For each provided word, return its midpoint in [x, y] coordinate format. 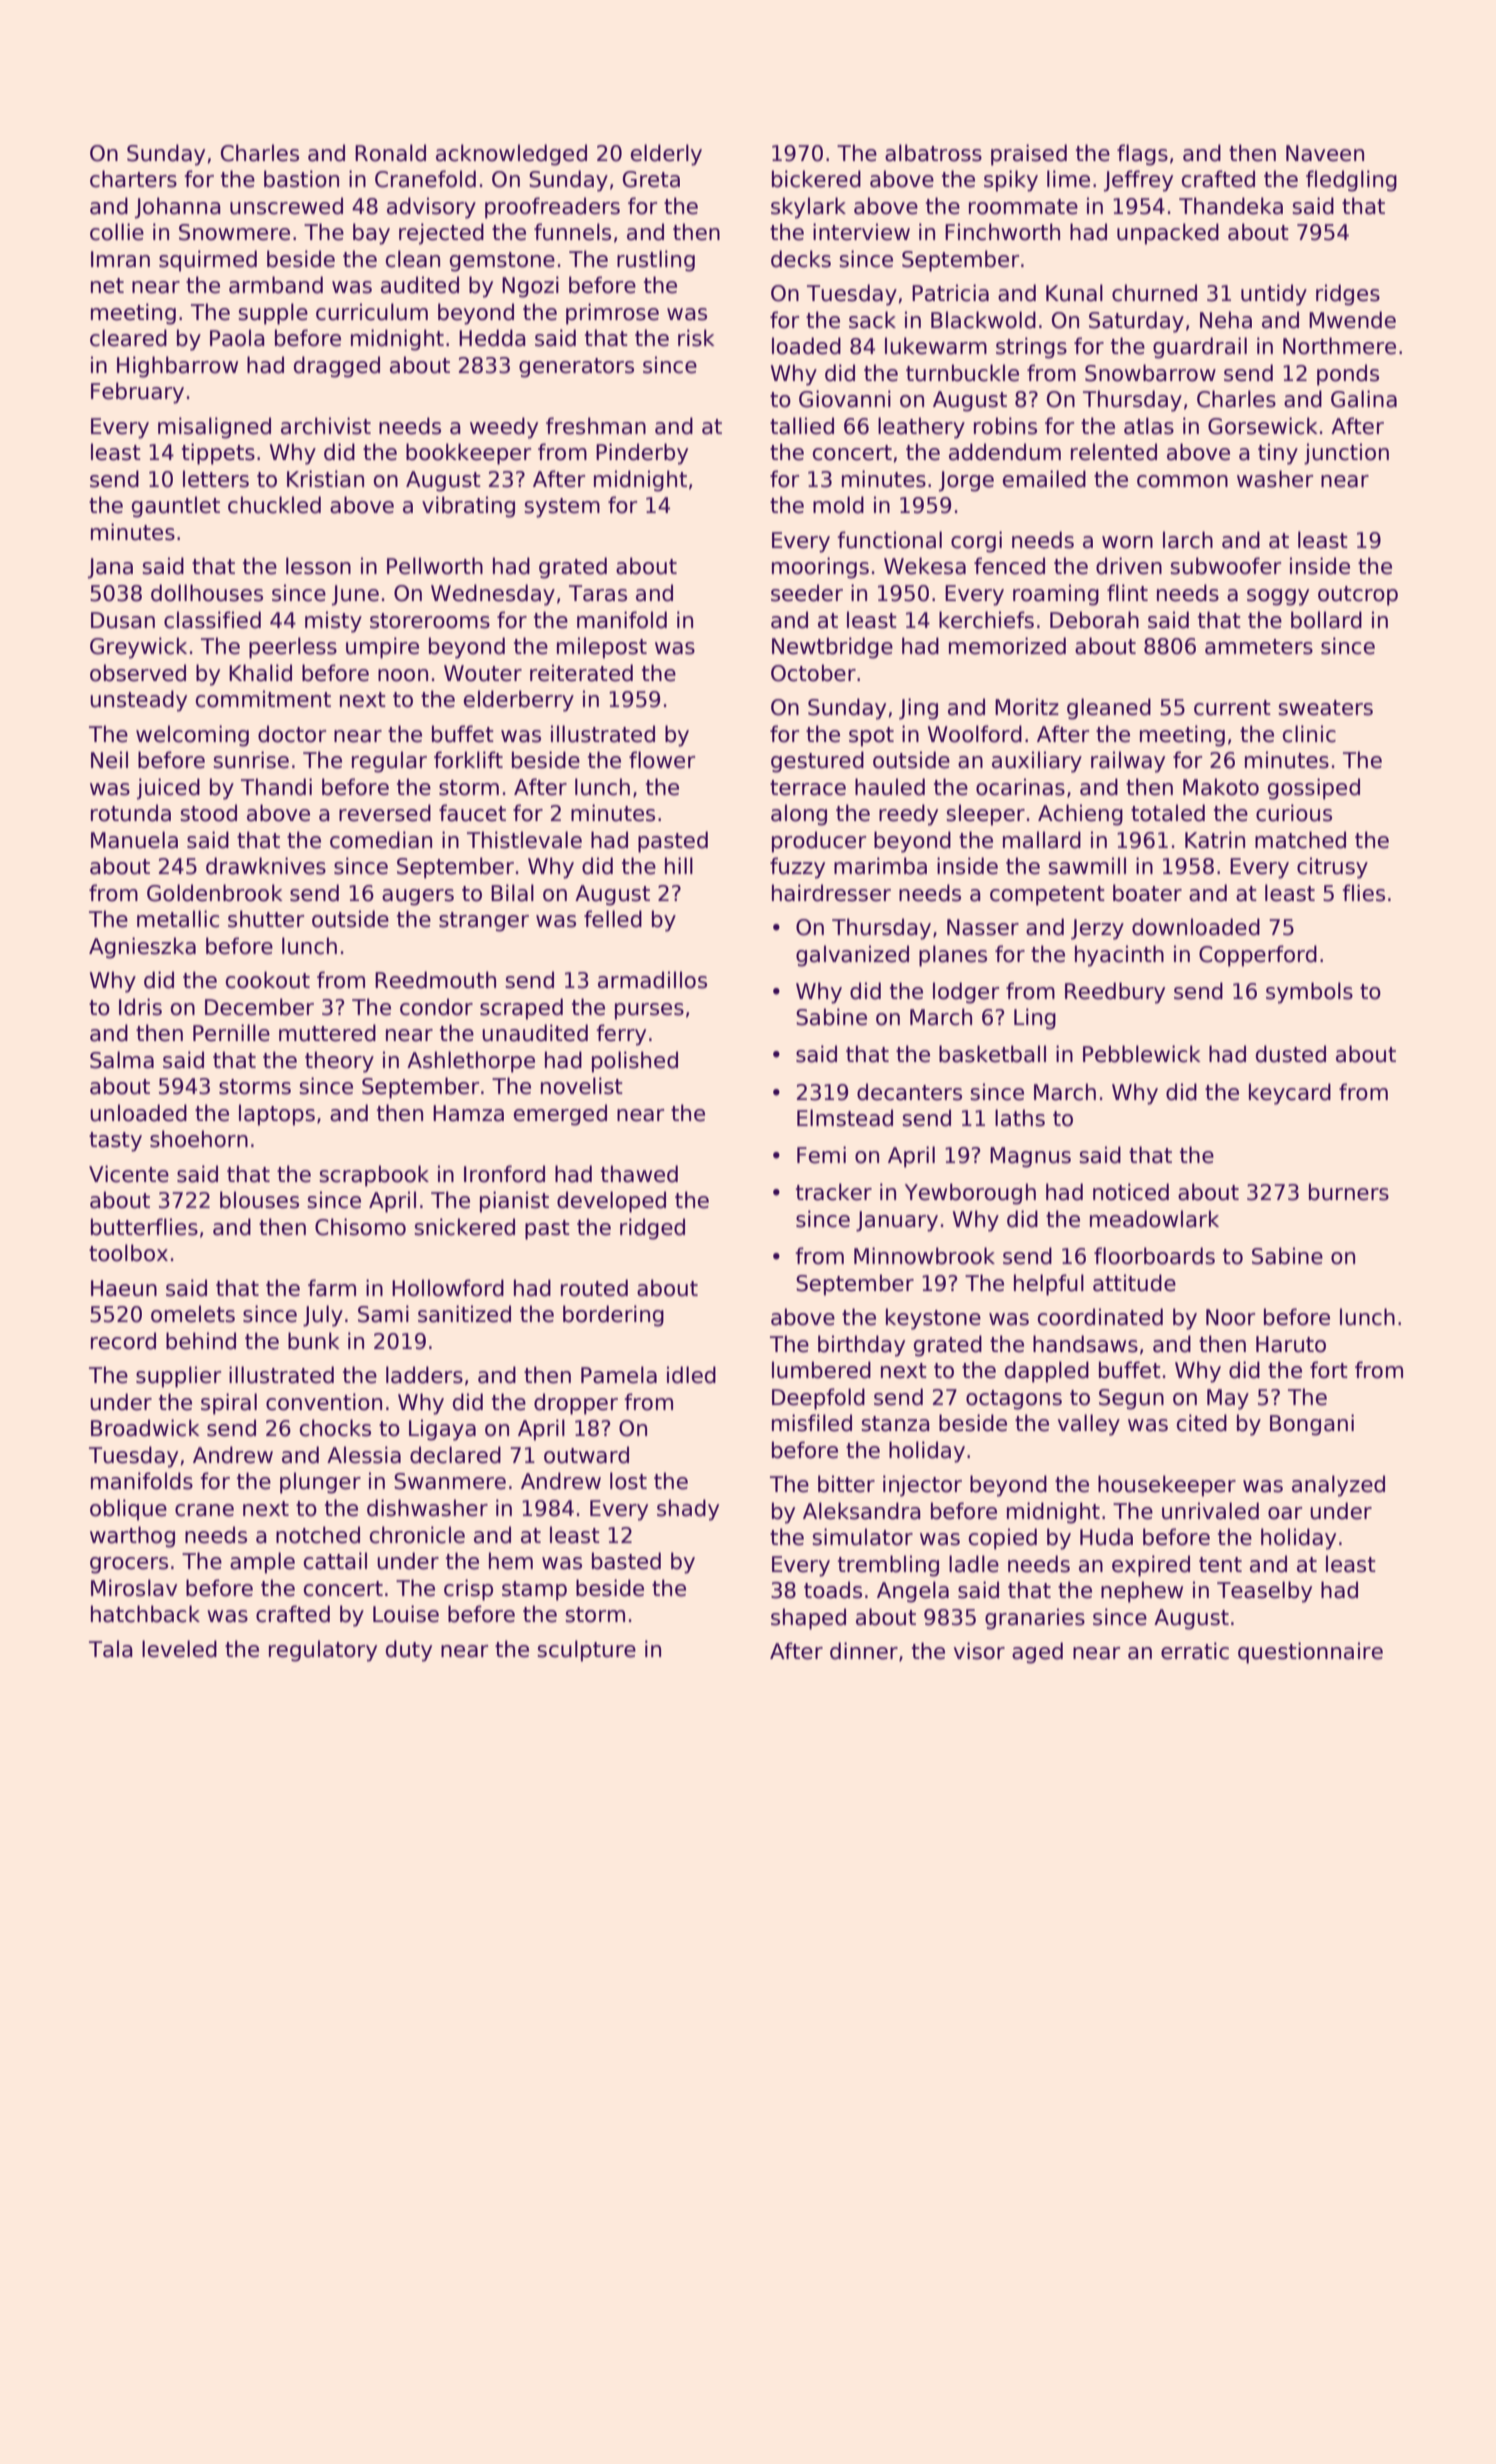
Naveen [1325, 153]
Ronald [390, 153]
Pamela [619, 1375]
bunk [314, 1341]
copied [1003, 1539]
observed [138, 673]
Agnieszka [142, 948]
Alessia [364, 1455]
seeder [807, 593]
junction [1346, 454]
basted [626, 1561]
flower [662, 760]
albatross [933, 153]
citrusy [1332, 868]
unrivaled [1210, 1511]
